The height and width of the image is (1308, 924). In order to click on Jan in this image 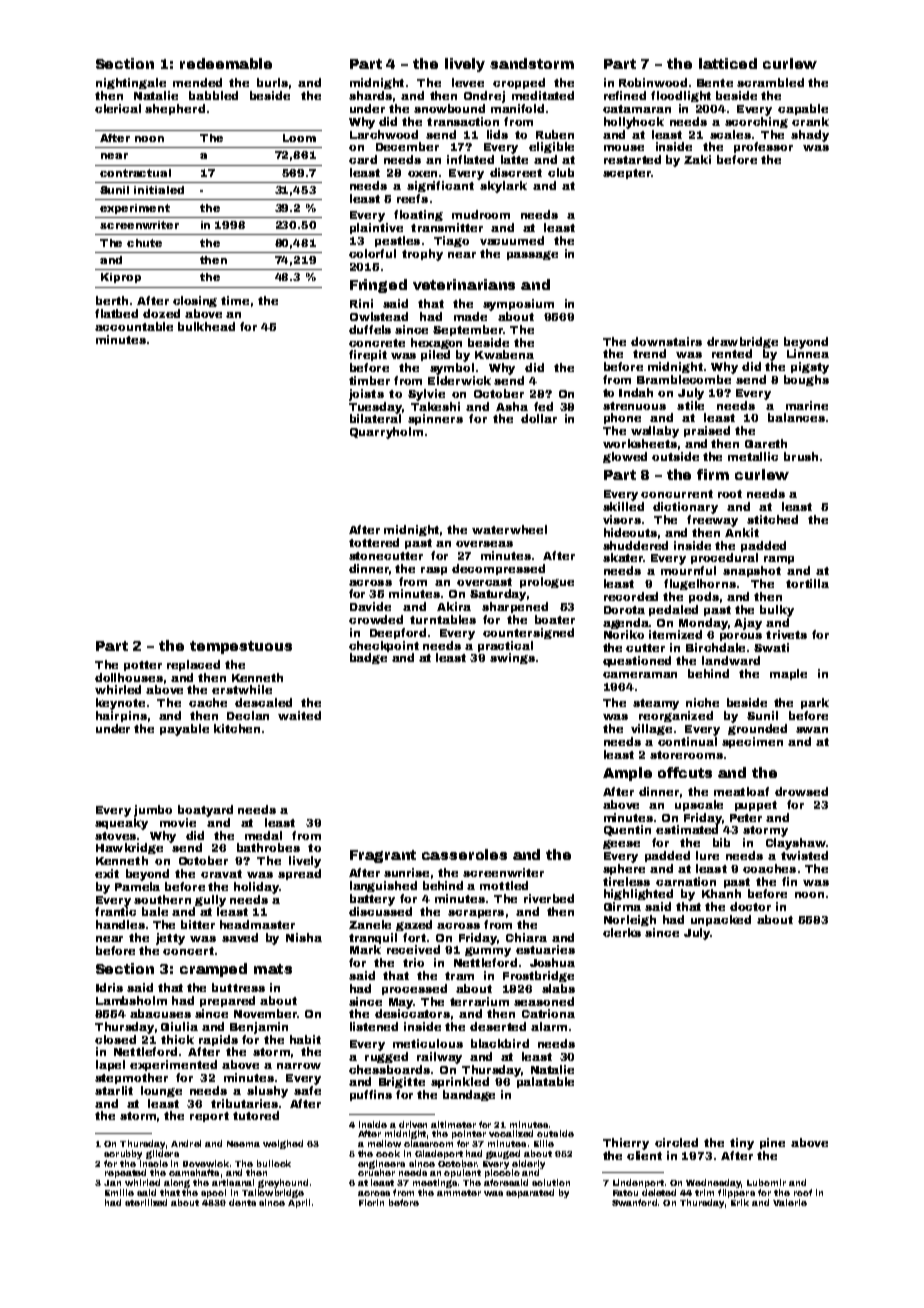, I will do `click(112, 1183)`.
